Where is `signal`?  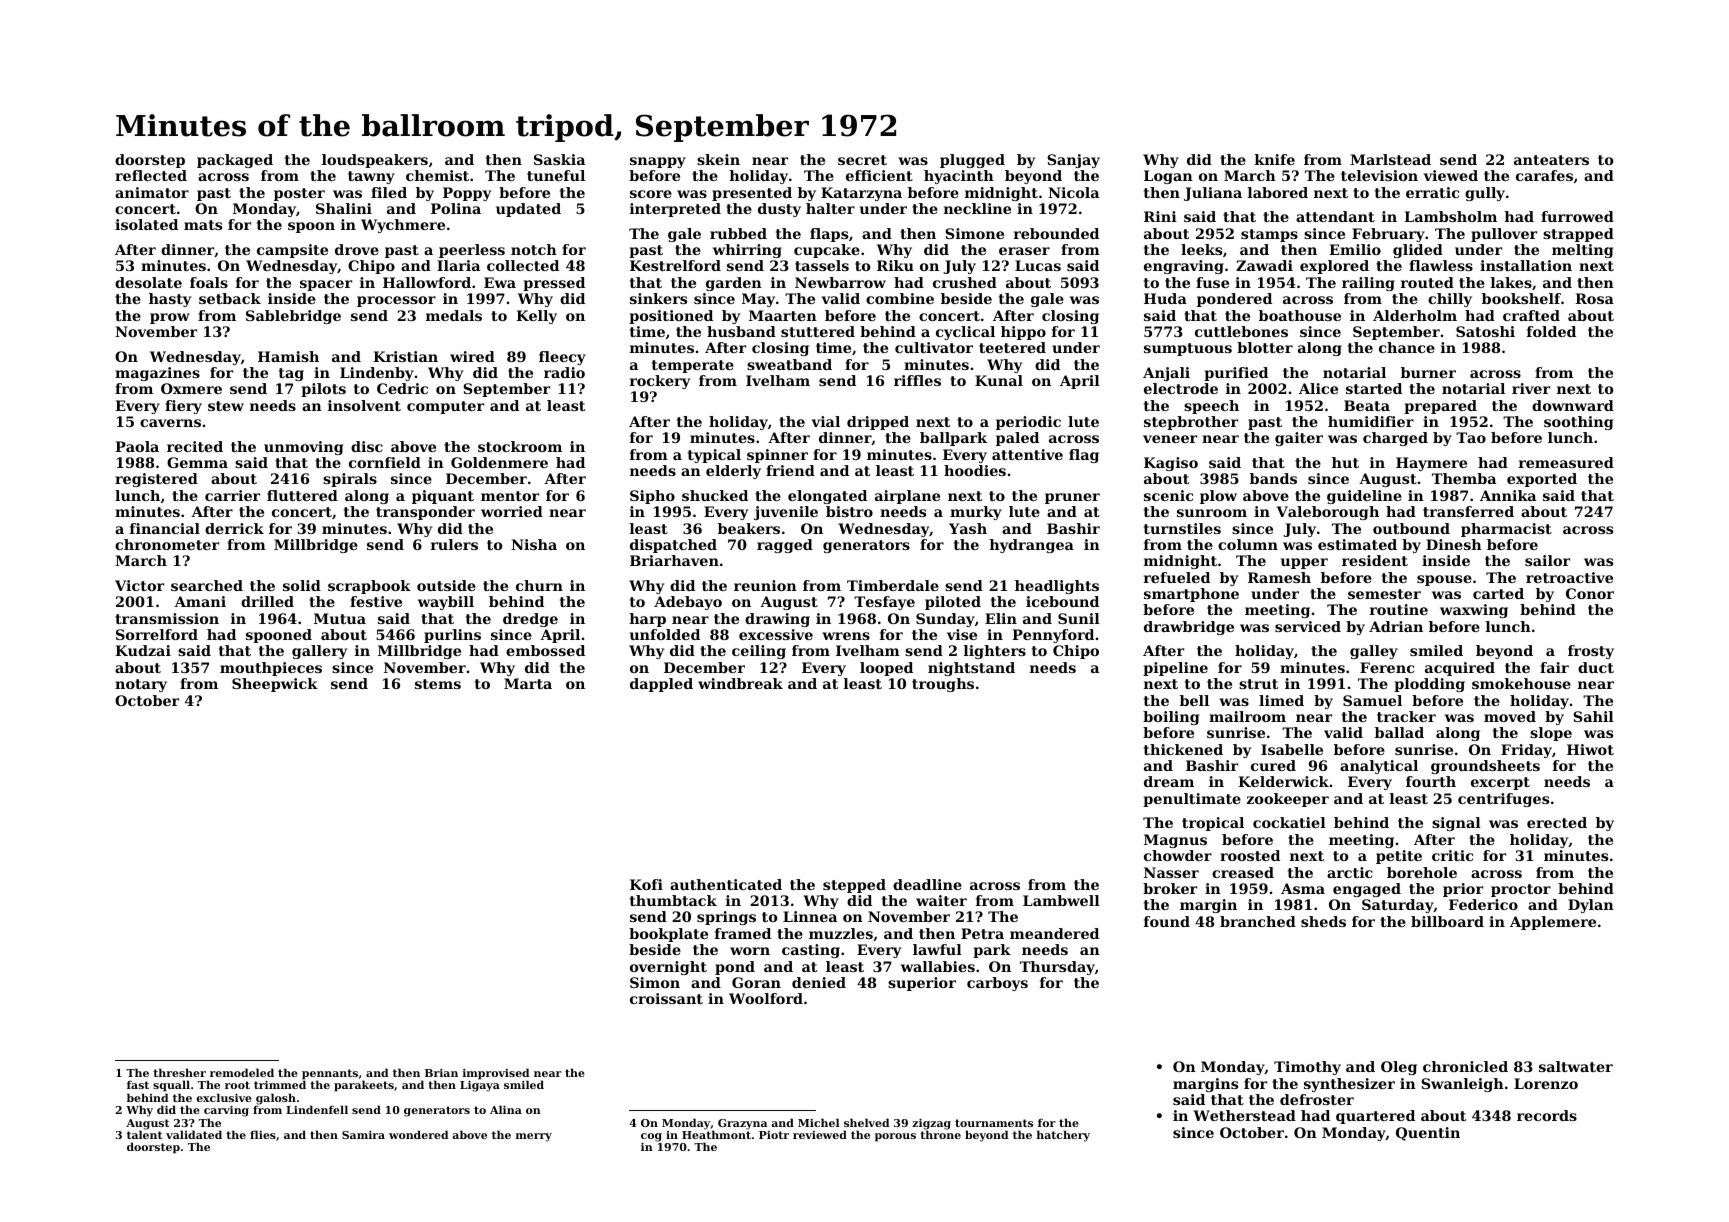
signal is located at coordinates (1456, 824).
